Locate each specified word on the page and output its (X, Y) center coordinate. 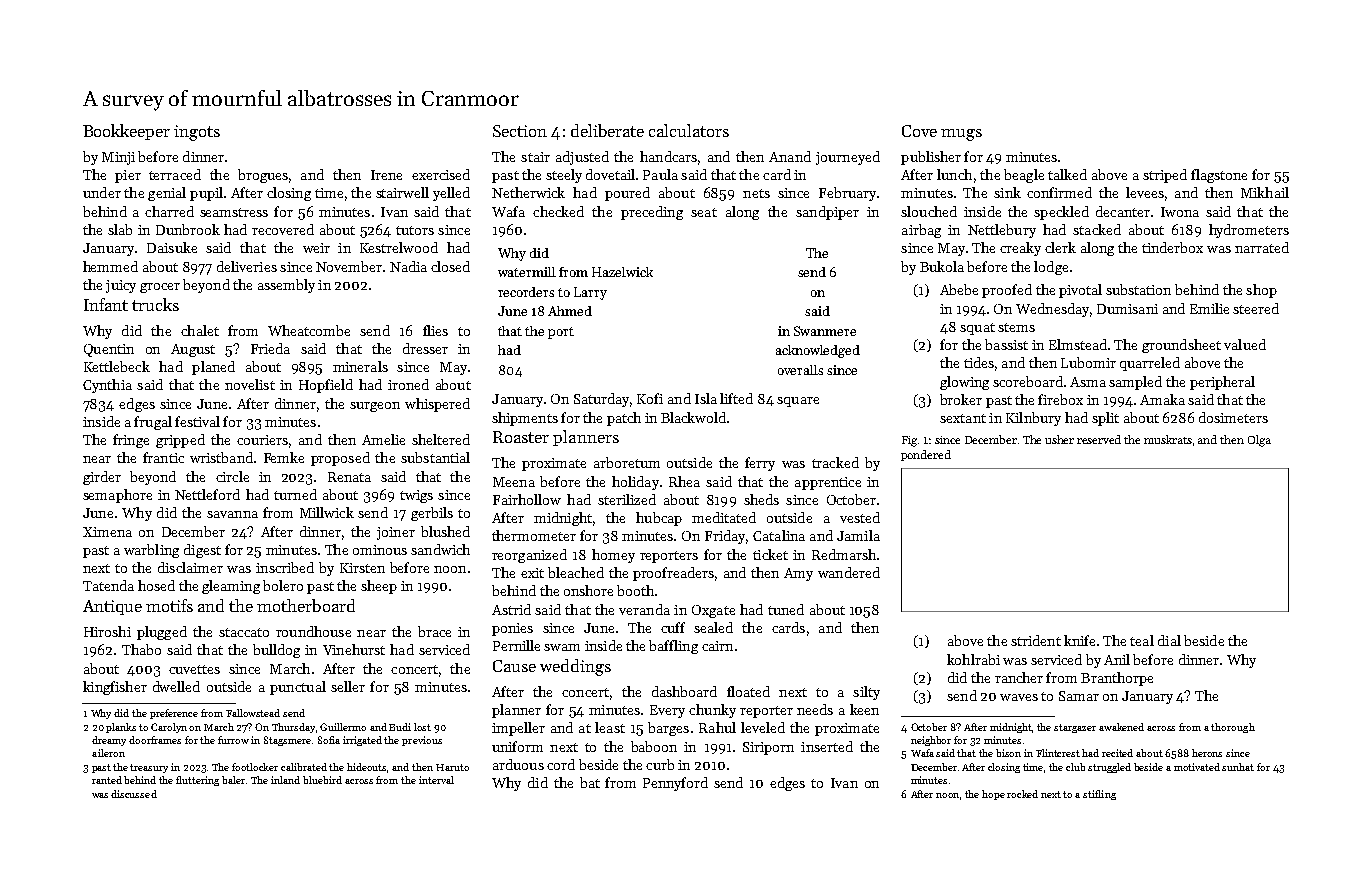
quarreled (1150, 364)
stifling (1099, 795)
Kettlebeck (117, 366)
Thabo (141, 649)
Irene (386, 175)
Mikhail (1265, 192)
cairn (717, 646)
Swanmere (825, 331)
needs (815, 709)
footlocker (255, 767)
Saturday (601, 400)
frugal (153, 423)
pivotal (1080, 291)
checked (558, 211)
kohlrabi (973, 659)
